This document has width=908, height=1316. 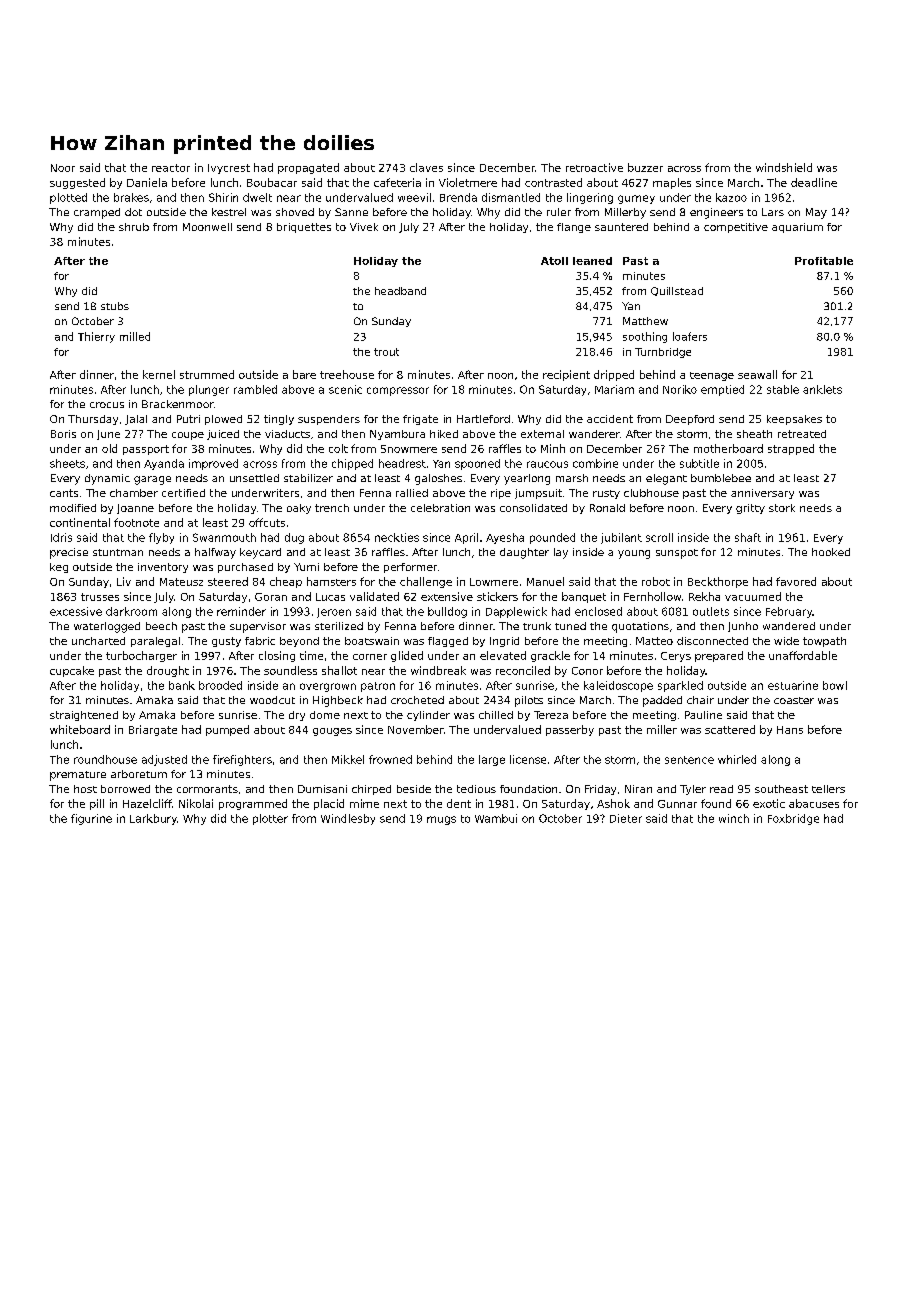 What do you see at coordinates (352, 464) in the document?
I see `chipped` at bounding box center [352, 464].
